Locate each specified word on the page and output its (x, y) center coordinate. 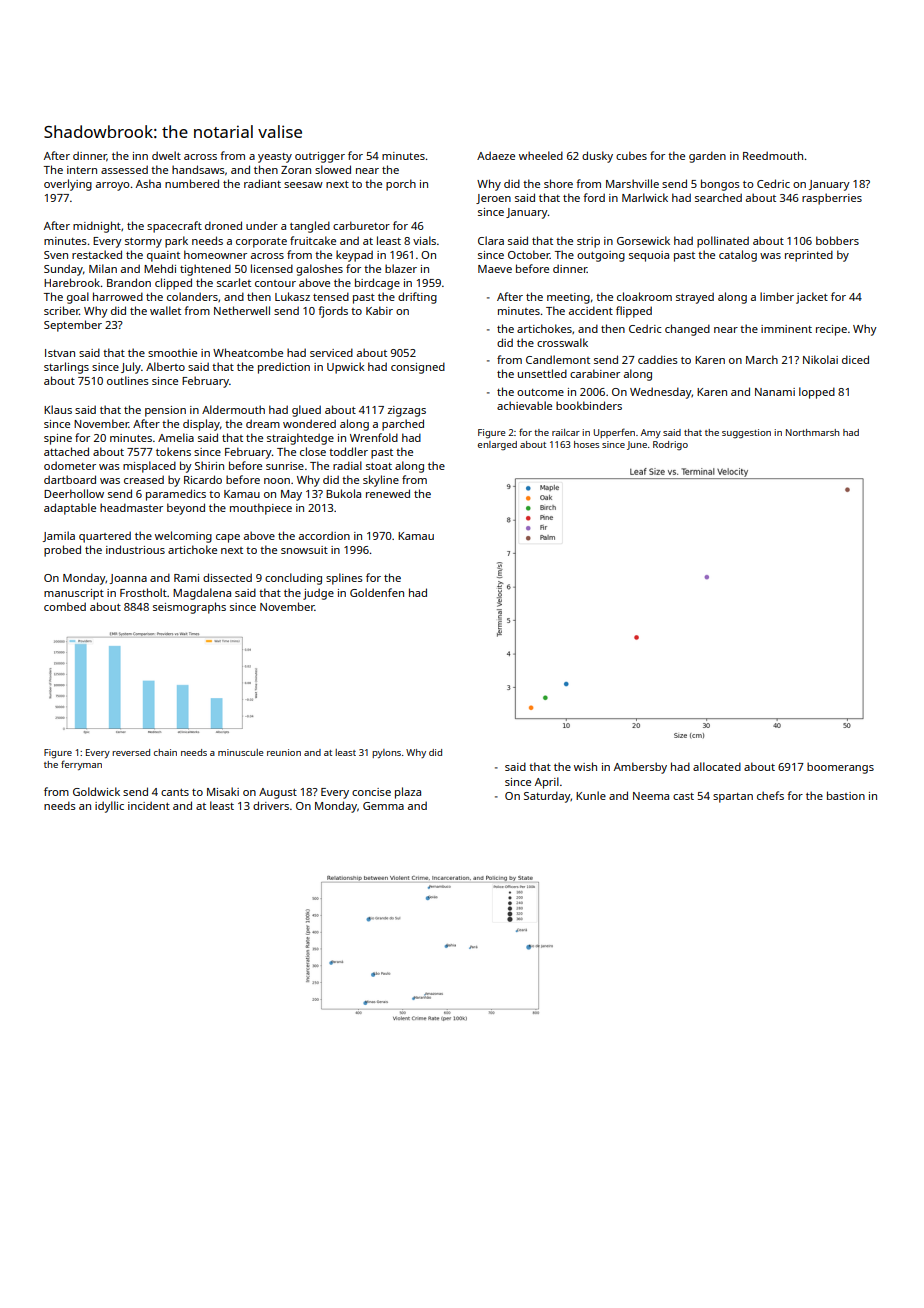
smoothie (172, 352)
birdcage (377, 284)
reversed (131, 752)
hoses (586, 444)
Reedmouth (773, 155)
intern (82, 170)
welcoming (183, 537)
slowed (333, 169)
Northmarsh (812, 432)
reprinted (809, 256)
